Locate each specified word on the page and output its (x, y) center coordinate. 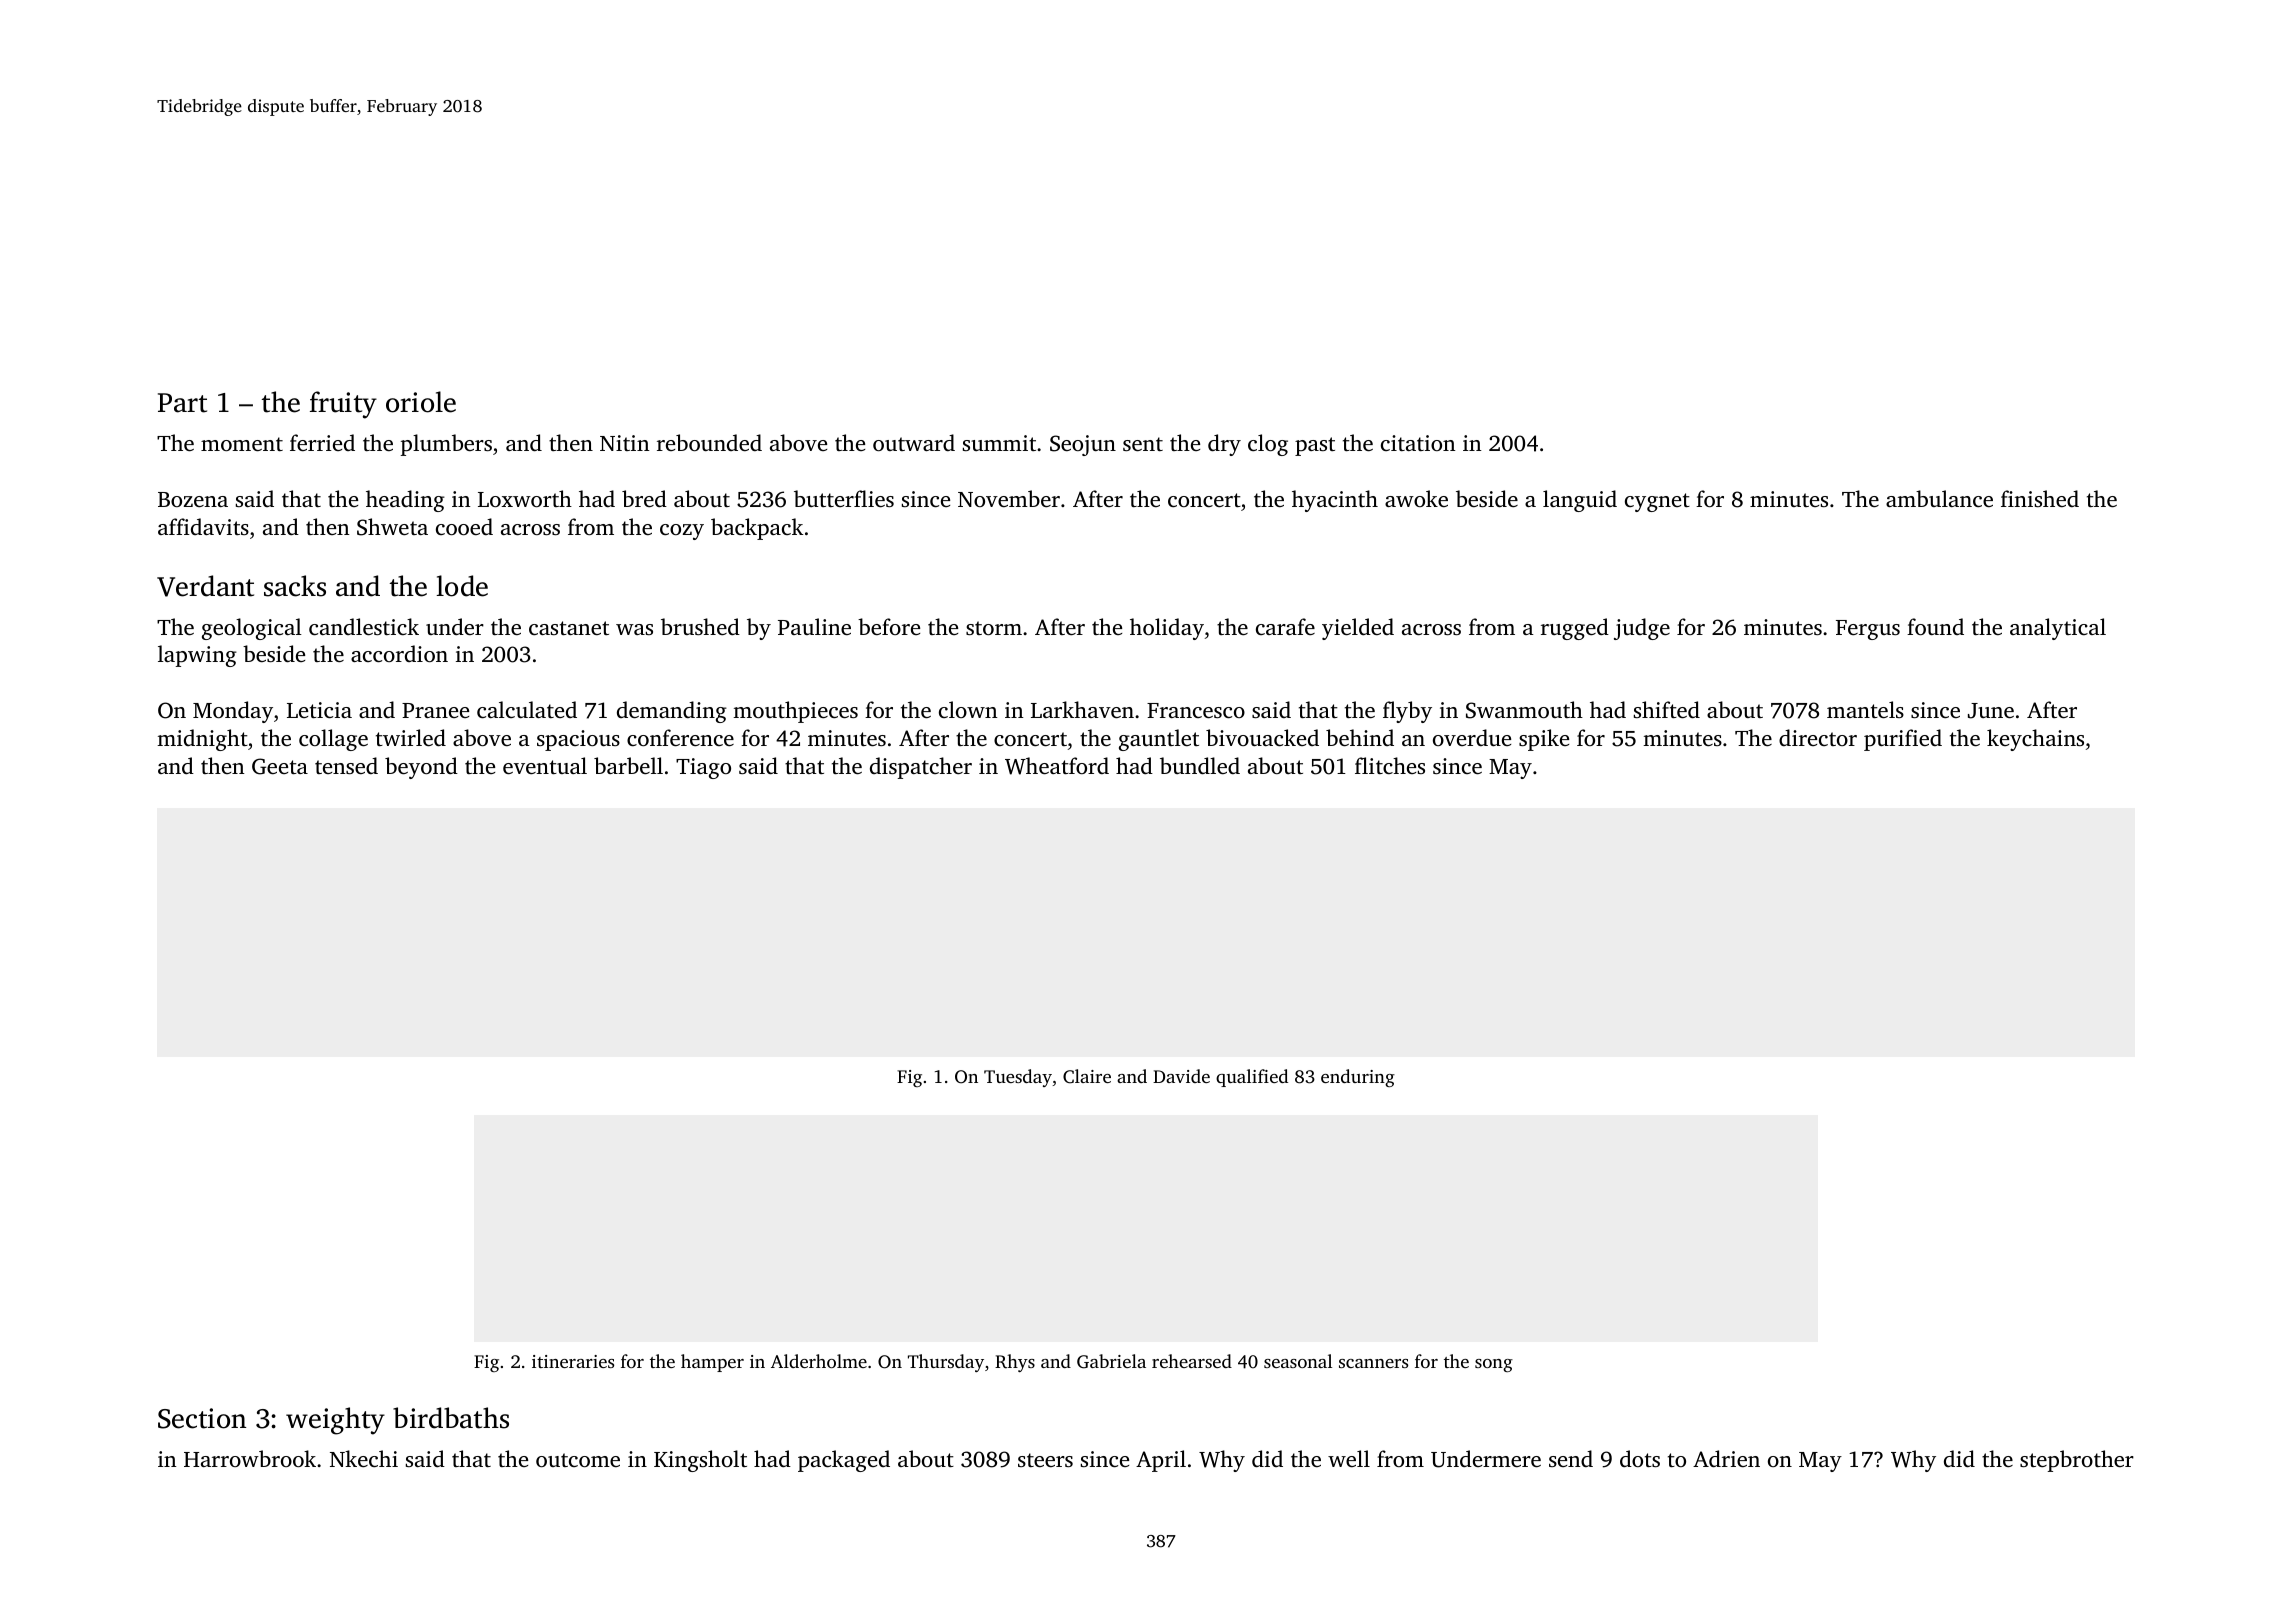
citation (1418, 443)
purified (1903, 740)
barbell (628, 765)
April (1161, 1461)
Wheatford (1057, 766)
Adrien (1726, 1458)
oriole (421, 402)
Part (182, 403)
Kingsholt (700, 1461)
